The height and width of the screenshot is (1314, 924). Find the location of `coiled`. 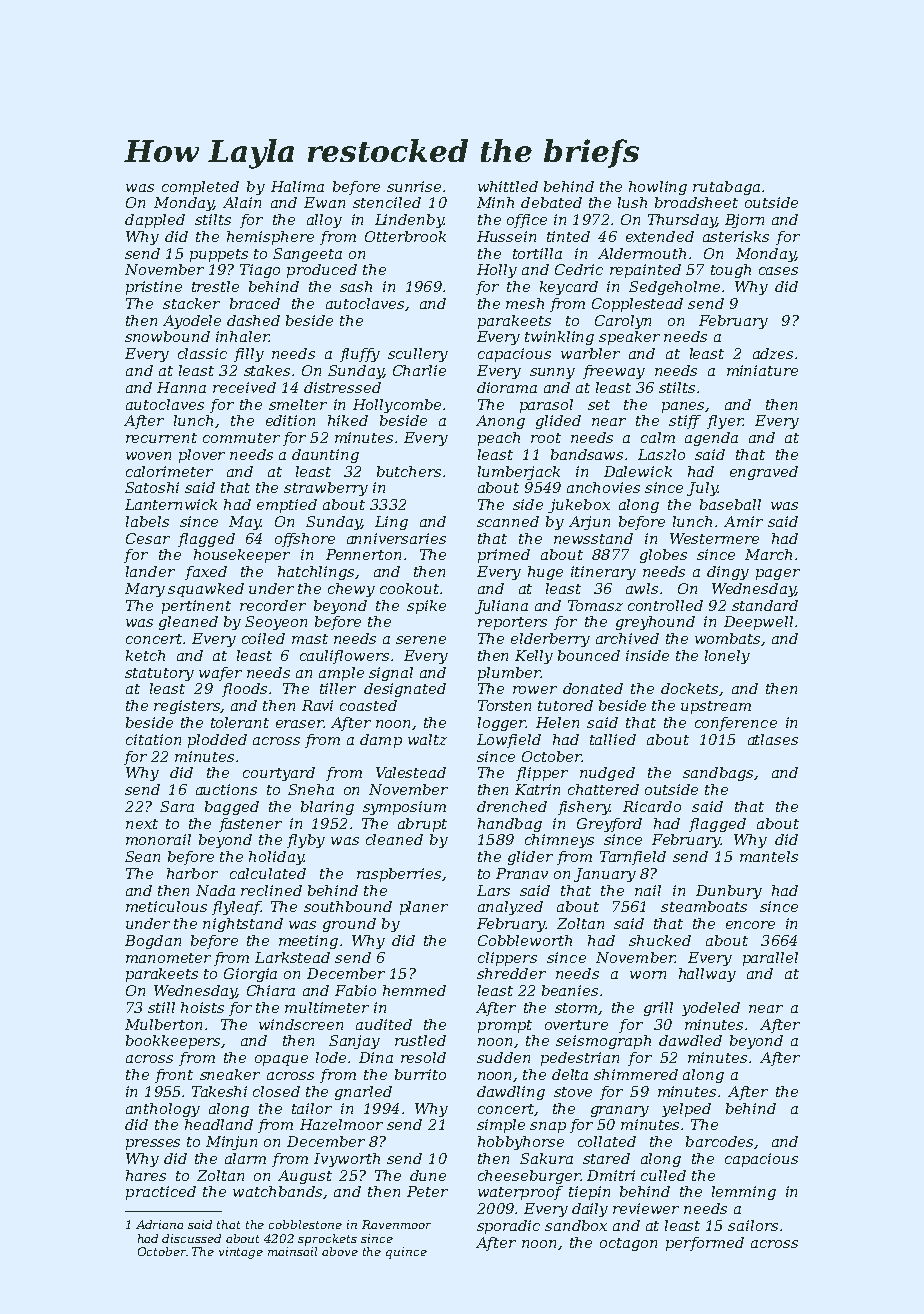

coiled is located at coordinates (263, 638).
